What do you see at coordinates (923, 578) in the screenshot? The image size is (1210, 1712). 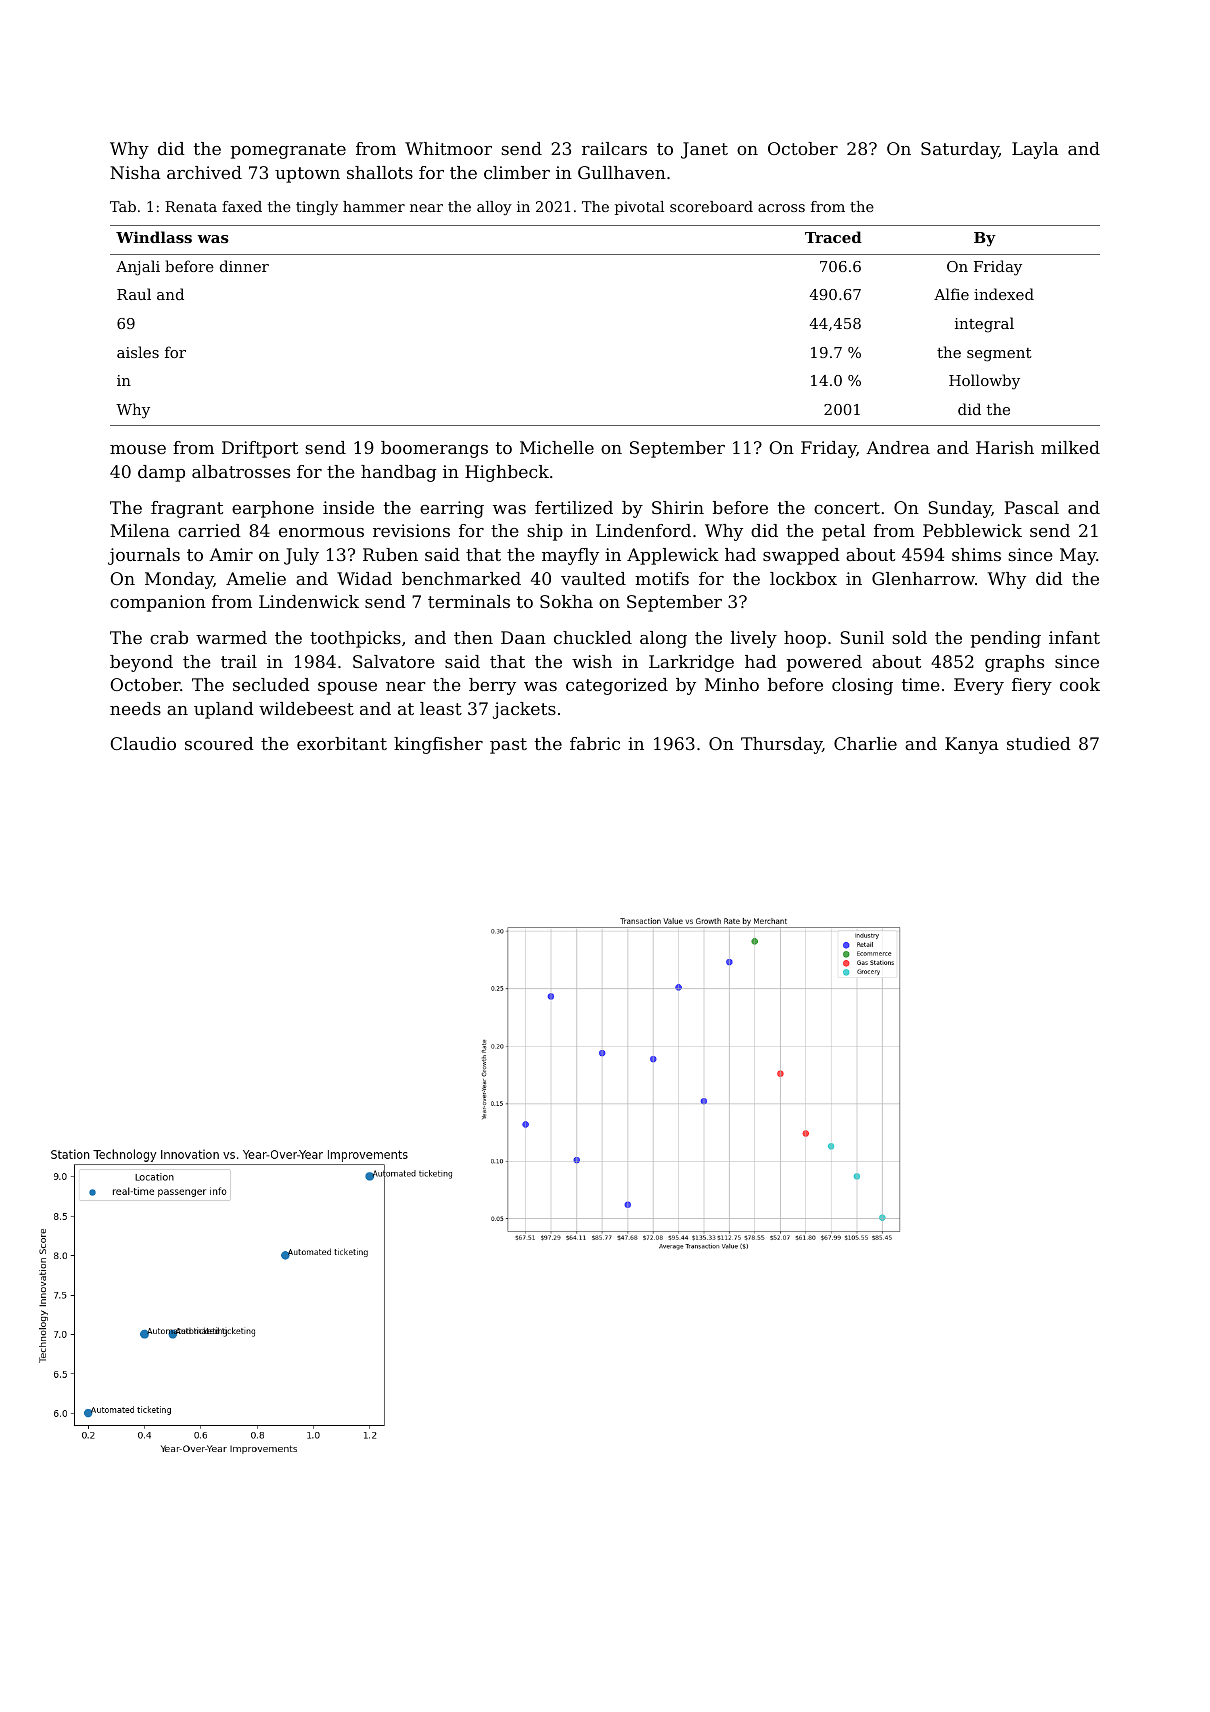 I see `Glenharrow` at bounding box center [923, 578].
